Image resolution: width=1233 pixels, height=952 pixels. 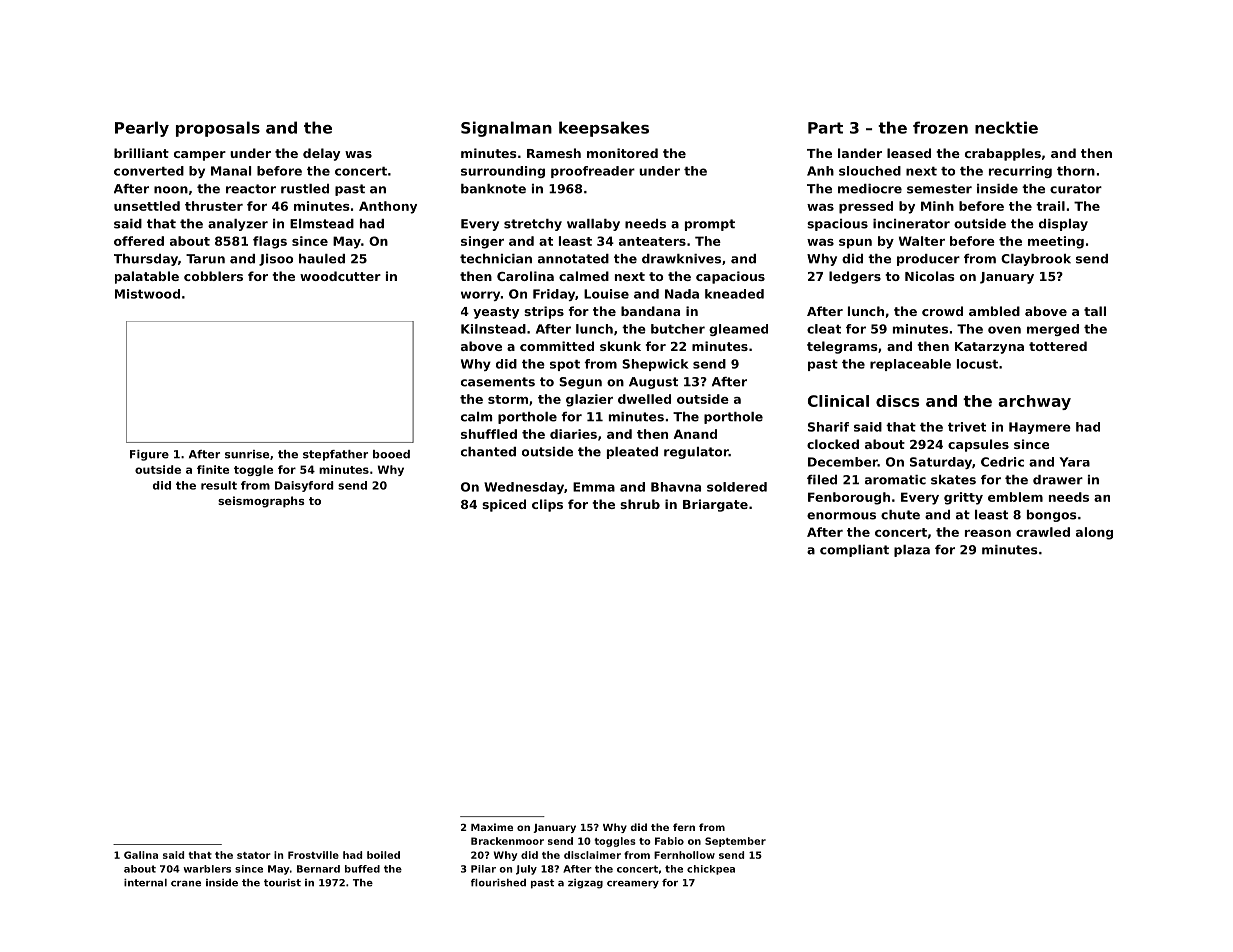 What do you see at coordinates (492, 827) in the document?
I see `Maxime` at bounding box center [492, 827].
